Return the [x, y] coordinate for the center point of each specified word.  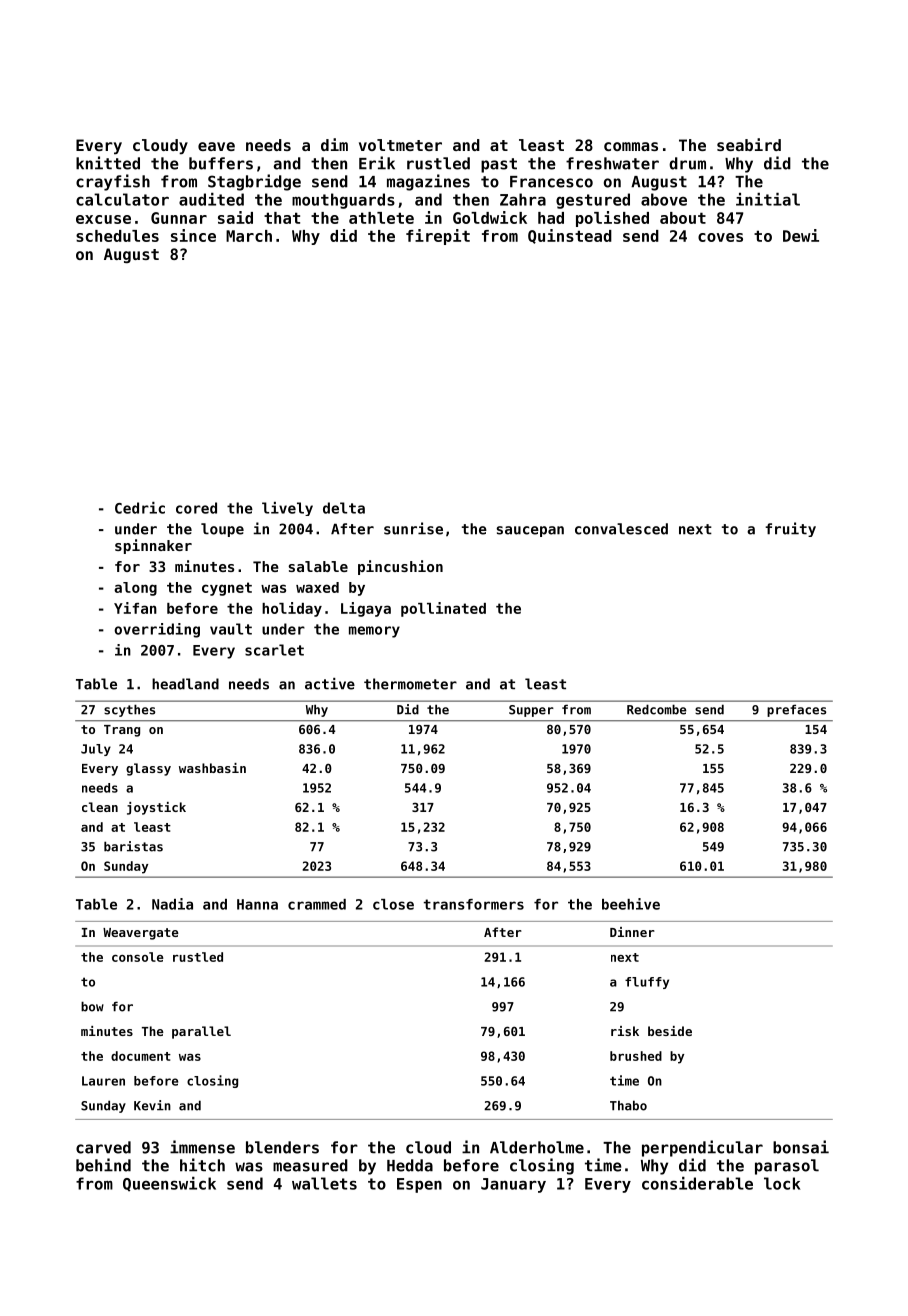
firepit [438, 237]
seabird [749, 144]
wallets [324, 1183]
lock [782, 1183]
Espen [419, 1185]
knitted [108, 163]
